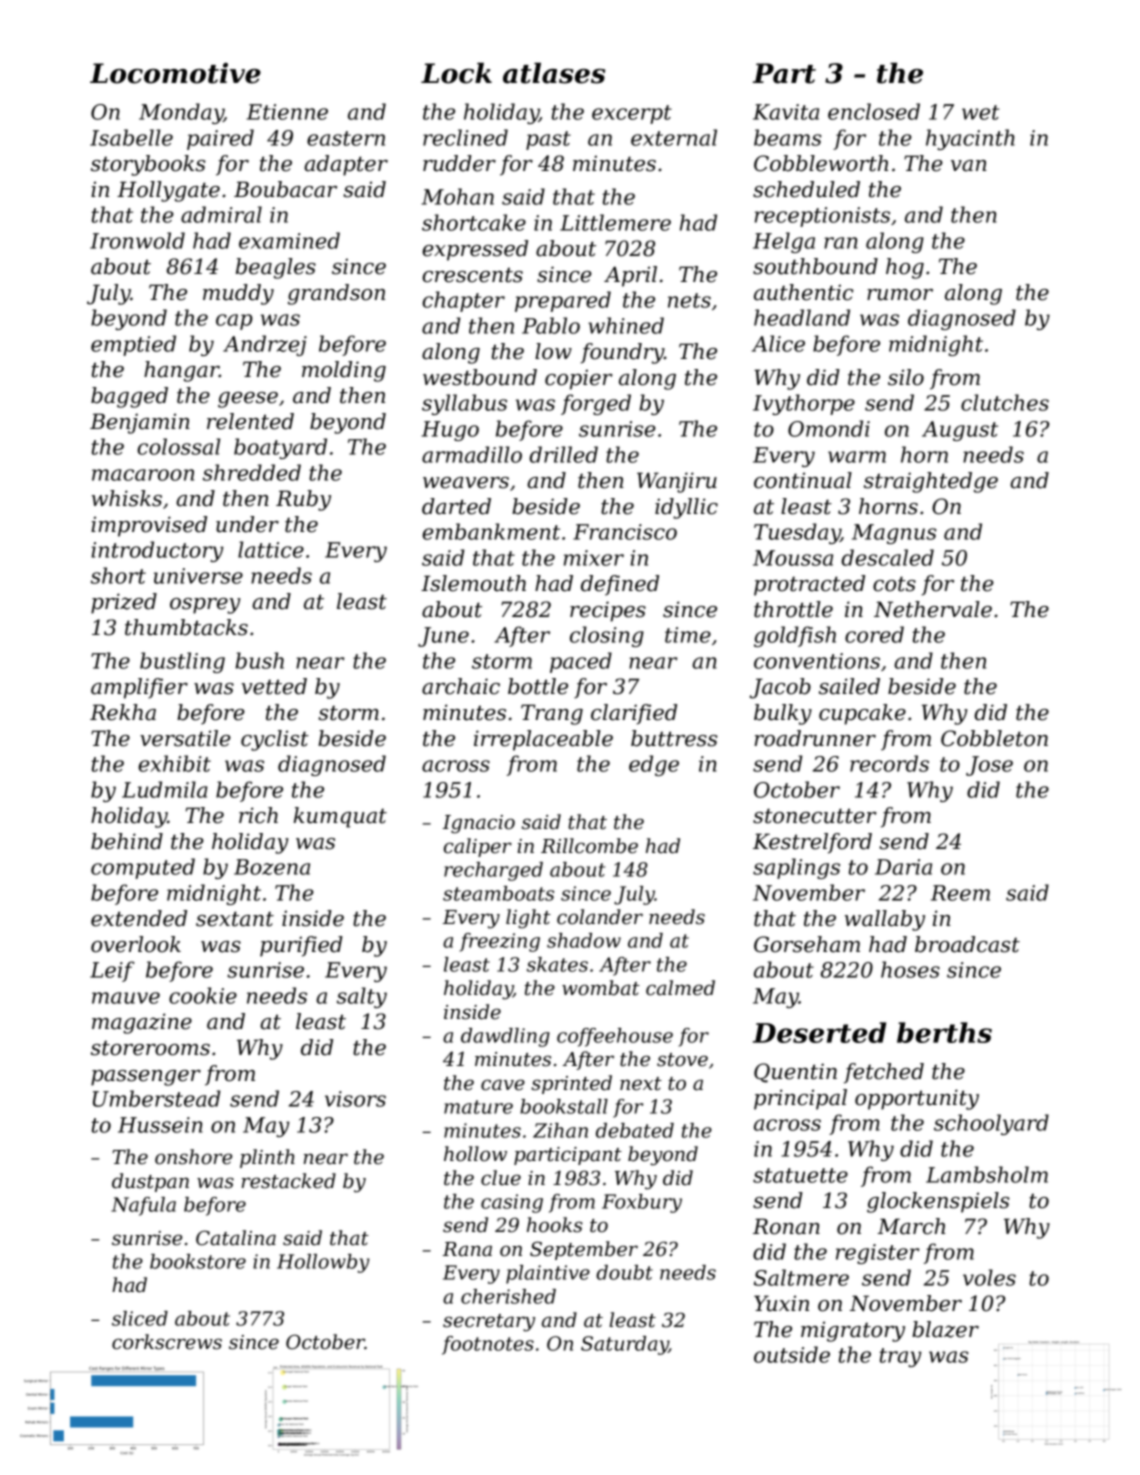 This screenshot has width=1140, height=1475. Describe the element at coordinates (989, 1277) in the screenshot. I see `voles` at that location.
